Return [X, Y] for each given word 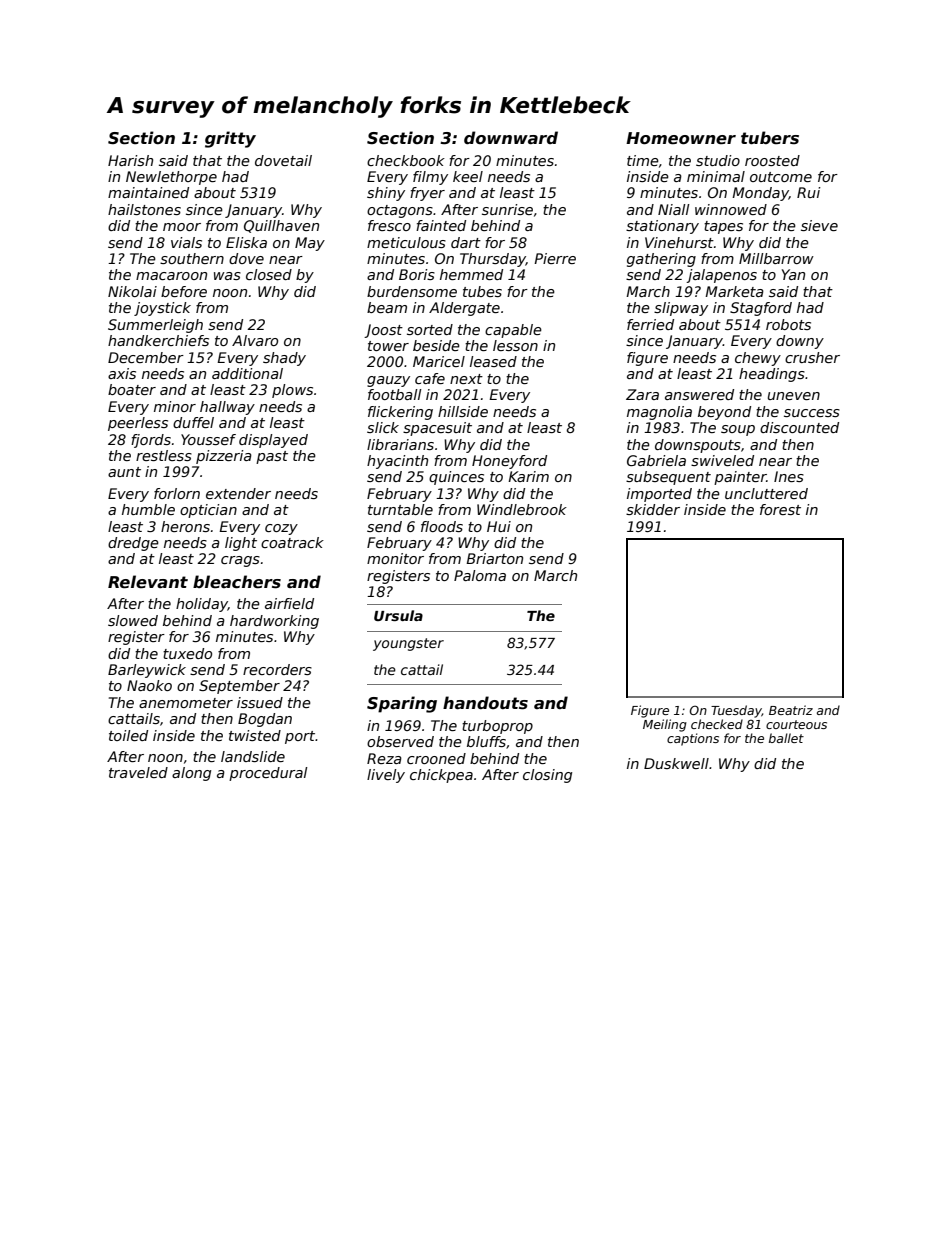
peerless [138, 424]
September [239, 687]
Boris [417, 274]
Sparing [402, 704]
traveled [138, 772]
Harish [130, 160]
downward [511, 137]
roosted [772, 160]
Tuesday [736, 711]
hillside [463, 411]
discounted [799, 427]
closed [269, 274]
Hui [499, 526]
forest [780, 509]
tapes [723, 227]
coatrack [292, 542]
